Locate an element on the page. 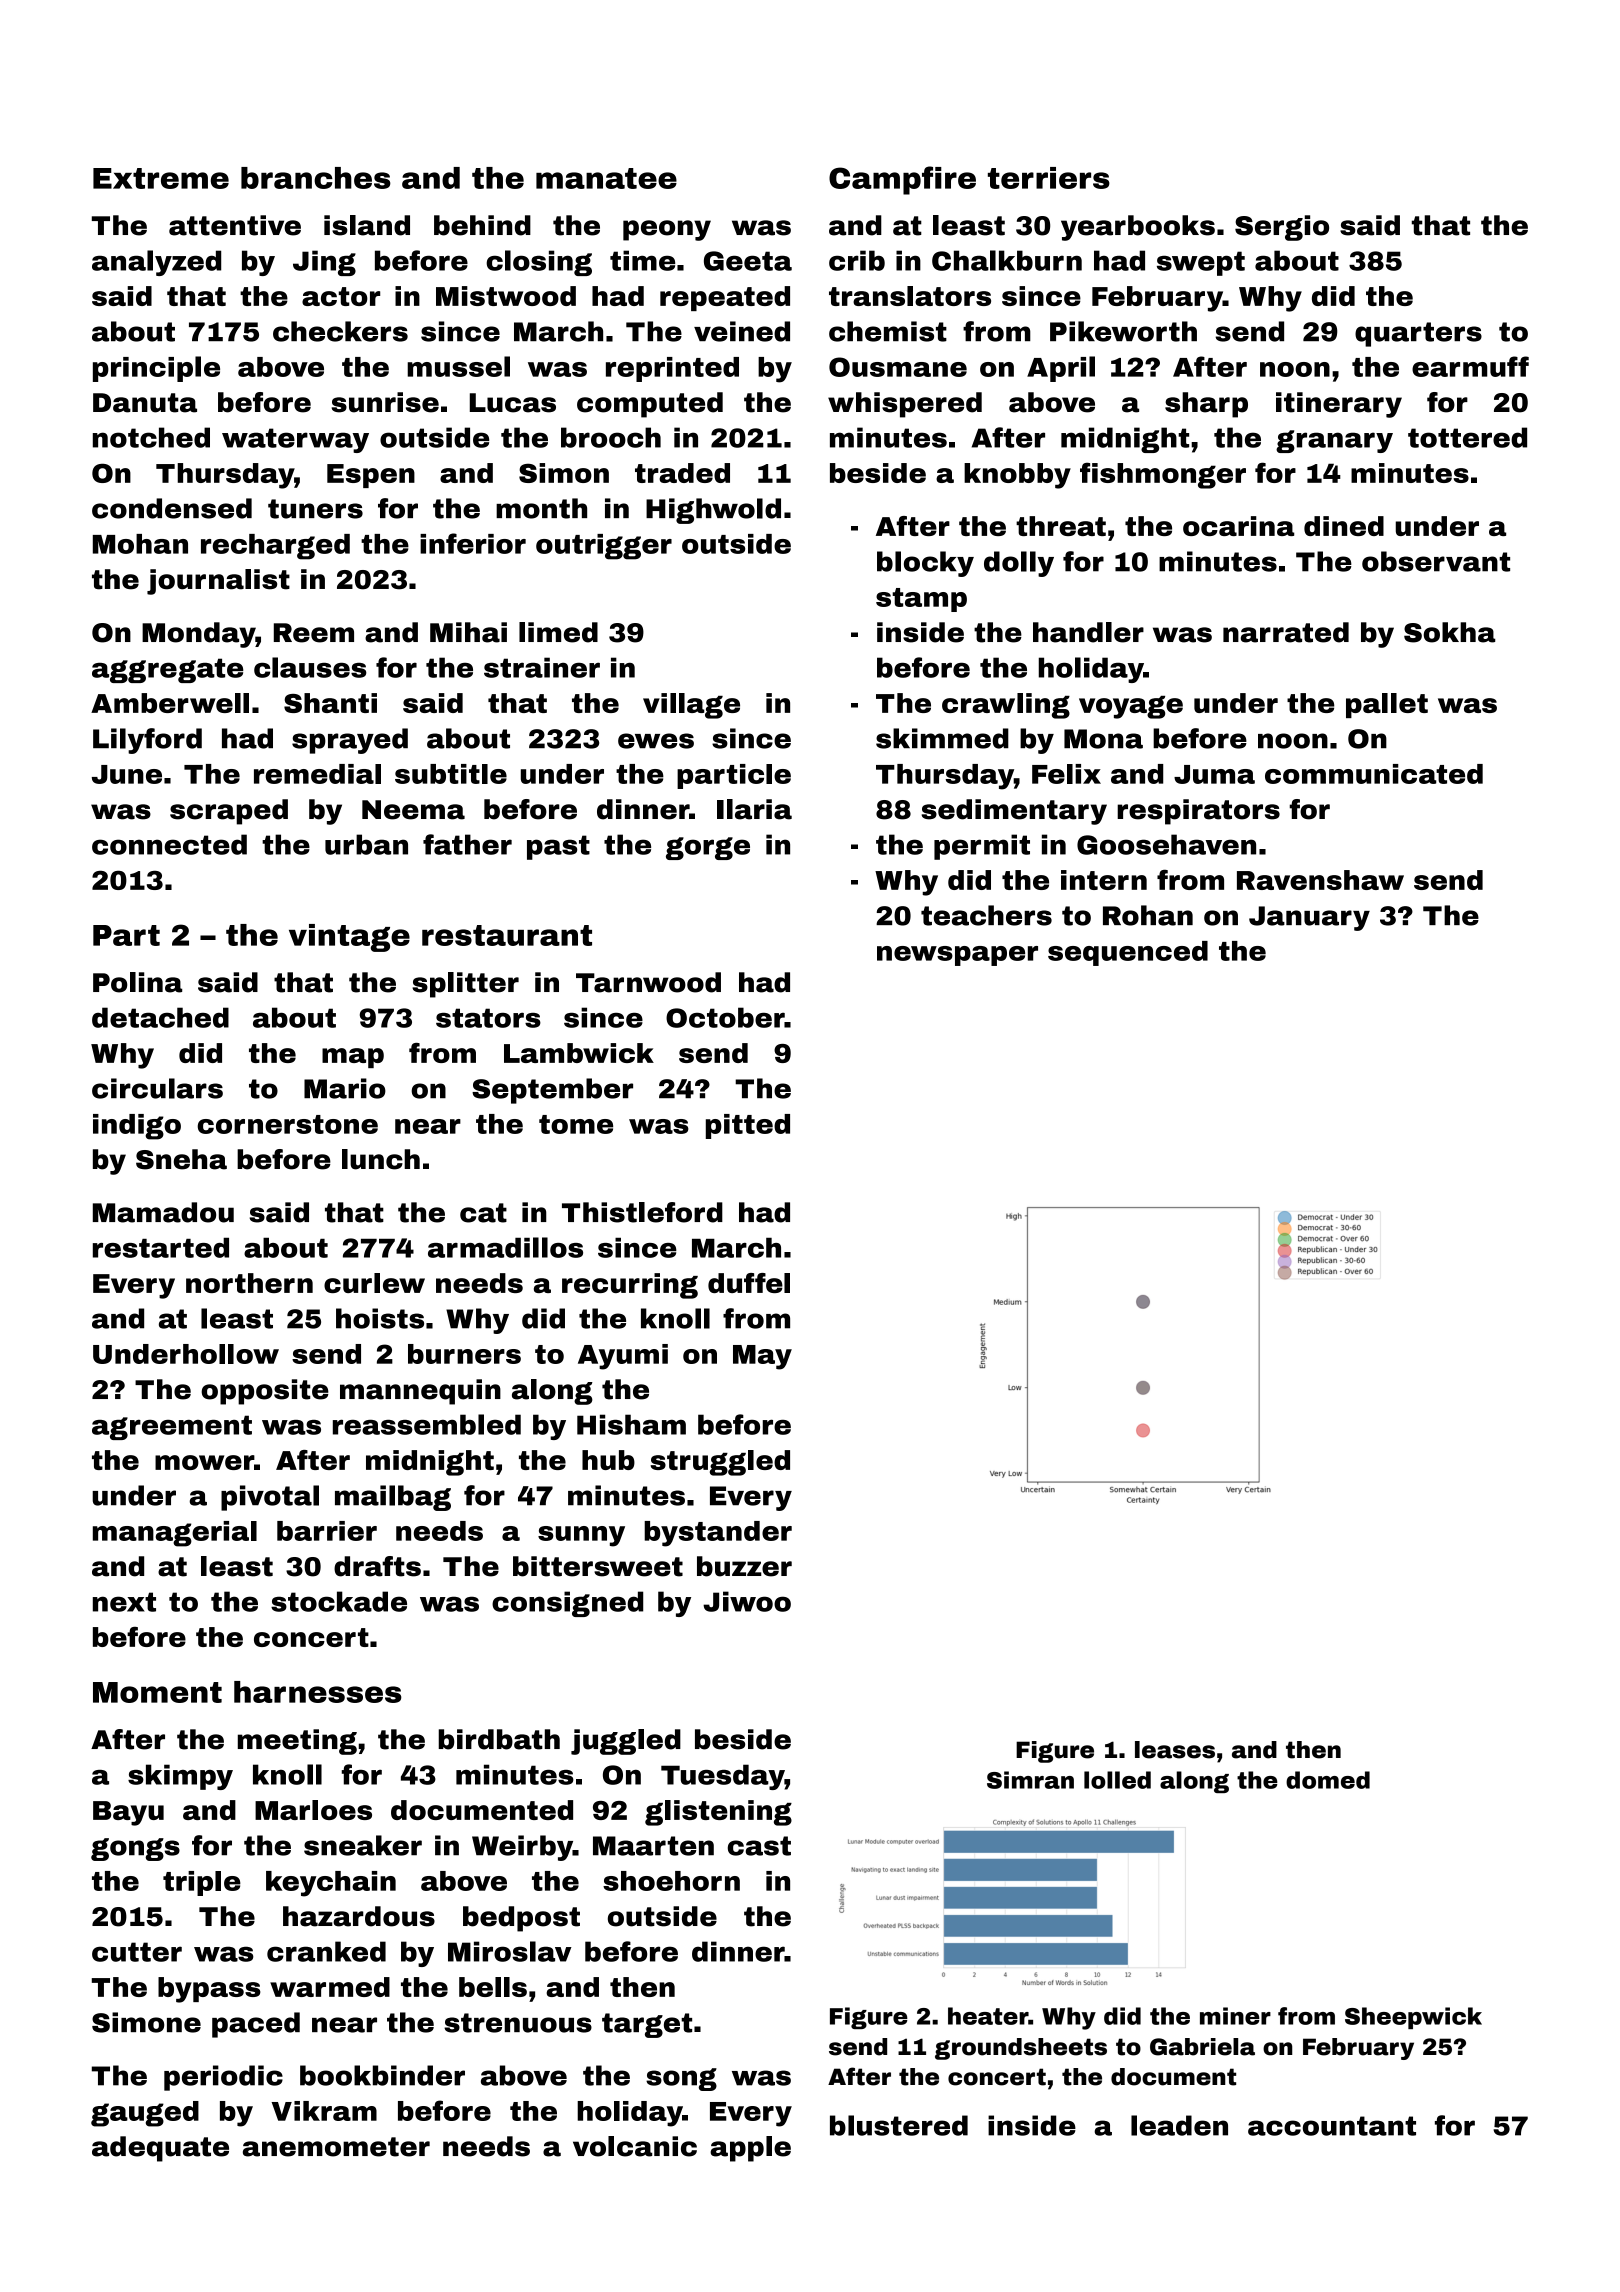  time is located at coordinates (642, 260).
